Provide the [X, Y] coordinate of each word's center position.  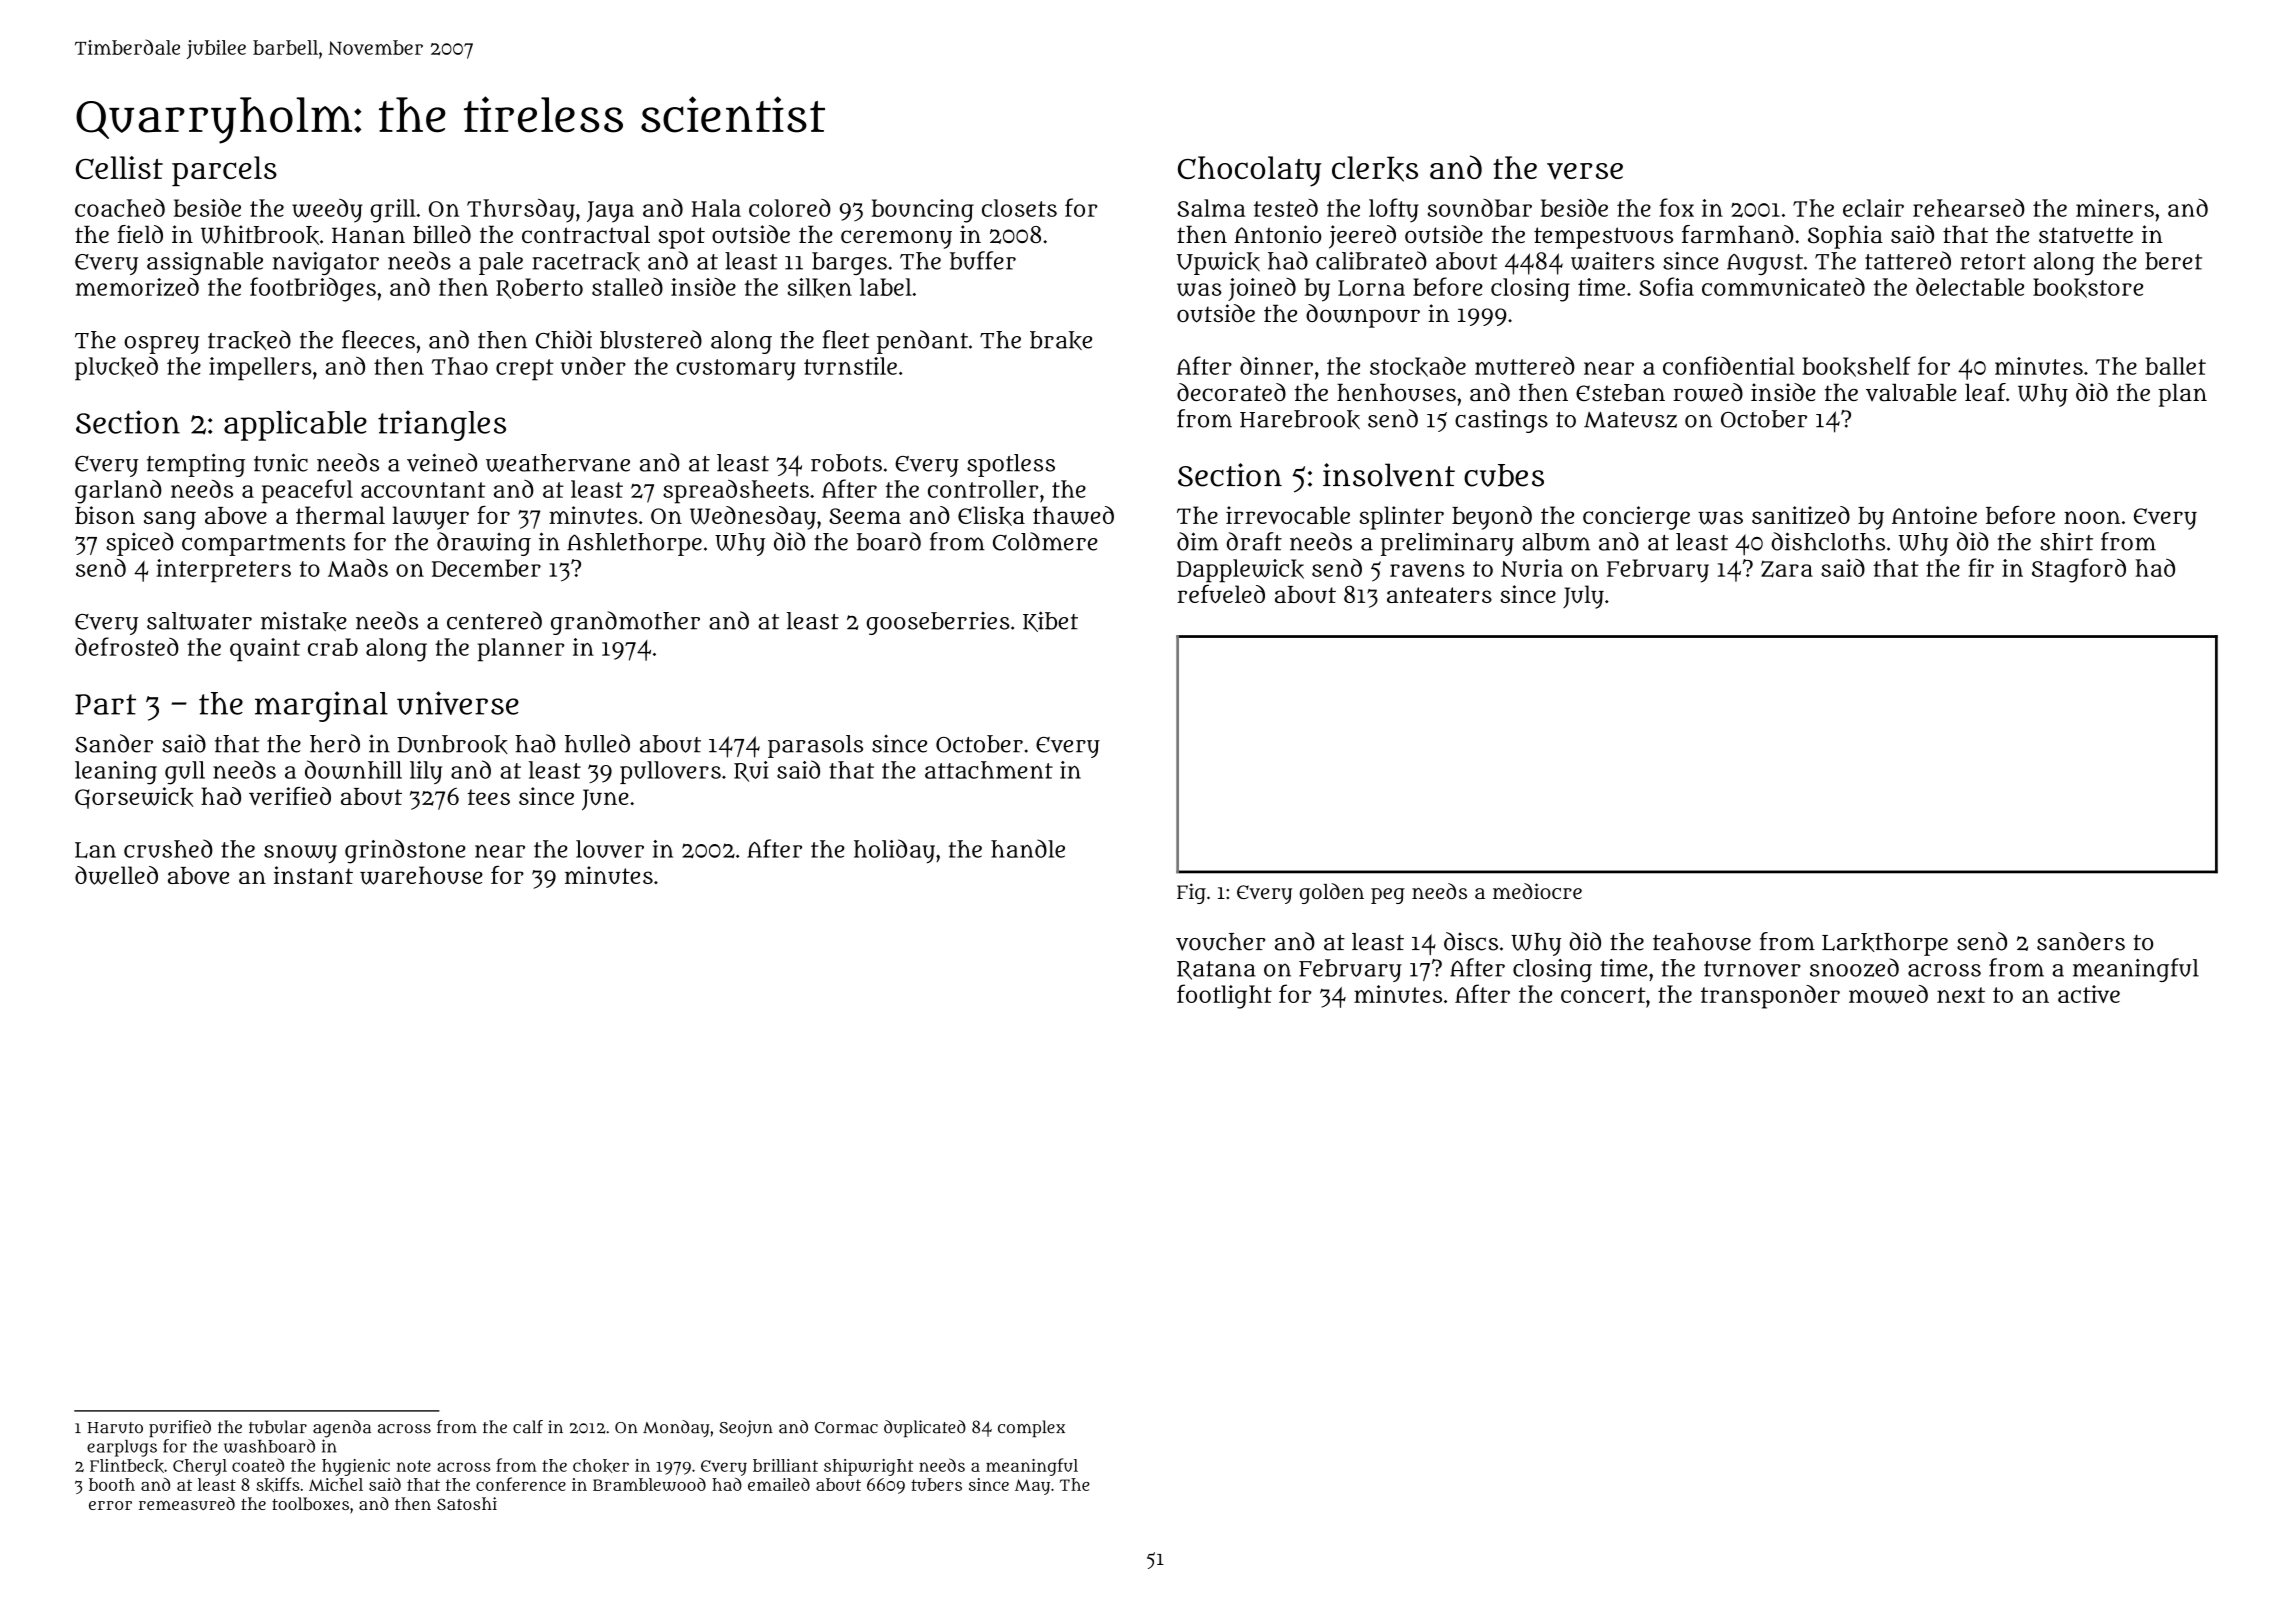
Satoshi [467, 1503]
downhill [353, 769]
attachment [989, 770]
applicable [295, 425]
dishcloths [1828, 541]
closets [1019, 208]
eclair [1873, 208]
